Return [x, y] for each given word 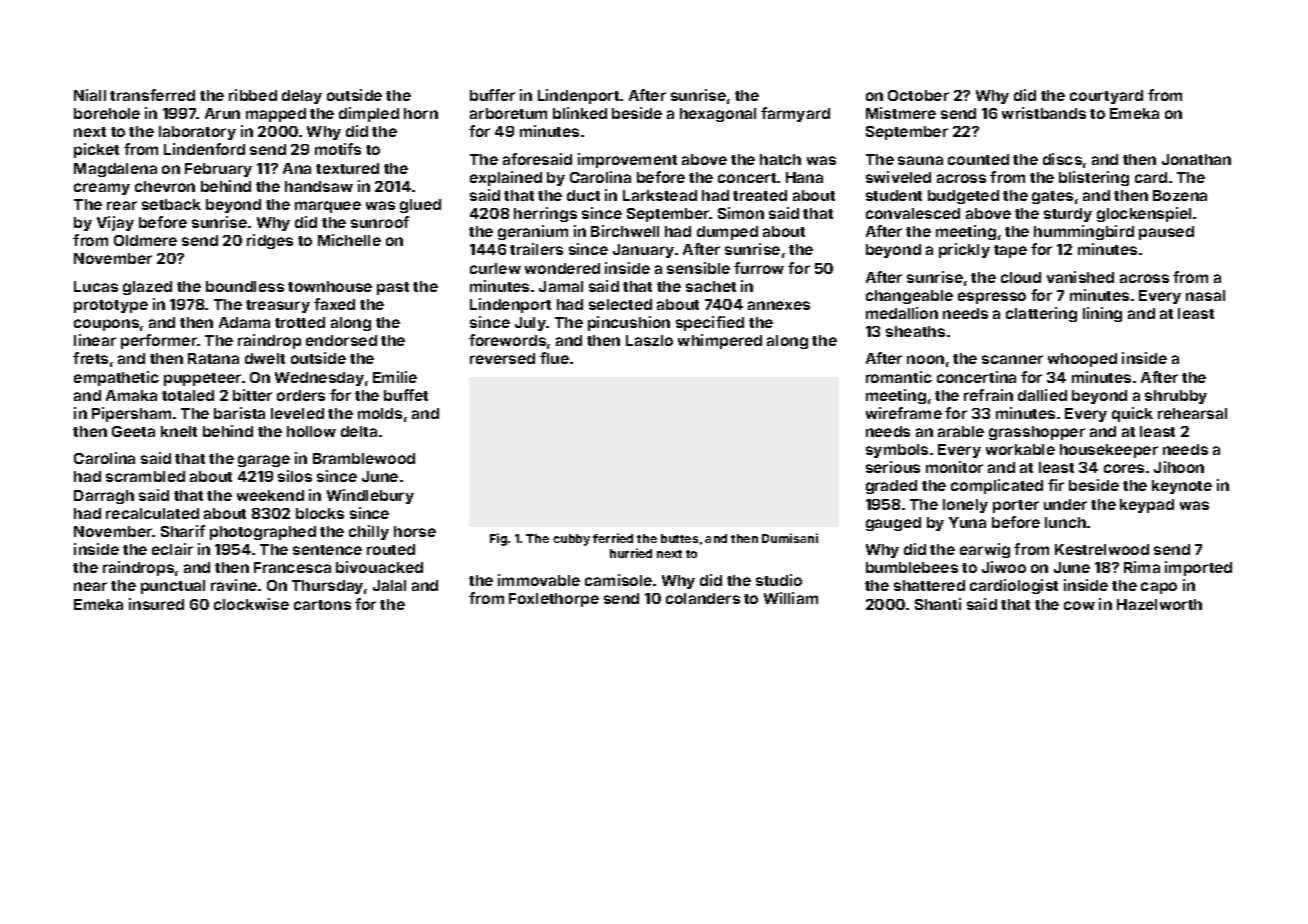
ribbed [253, 95]
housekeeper [1109, 451]
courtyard [1106, 97]
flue [554, 358]
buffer [492, 95]
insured [156, 604]
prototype [111, 306]
